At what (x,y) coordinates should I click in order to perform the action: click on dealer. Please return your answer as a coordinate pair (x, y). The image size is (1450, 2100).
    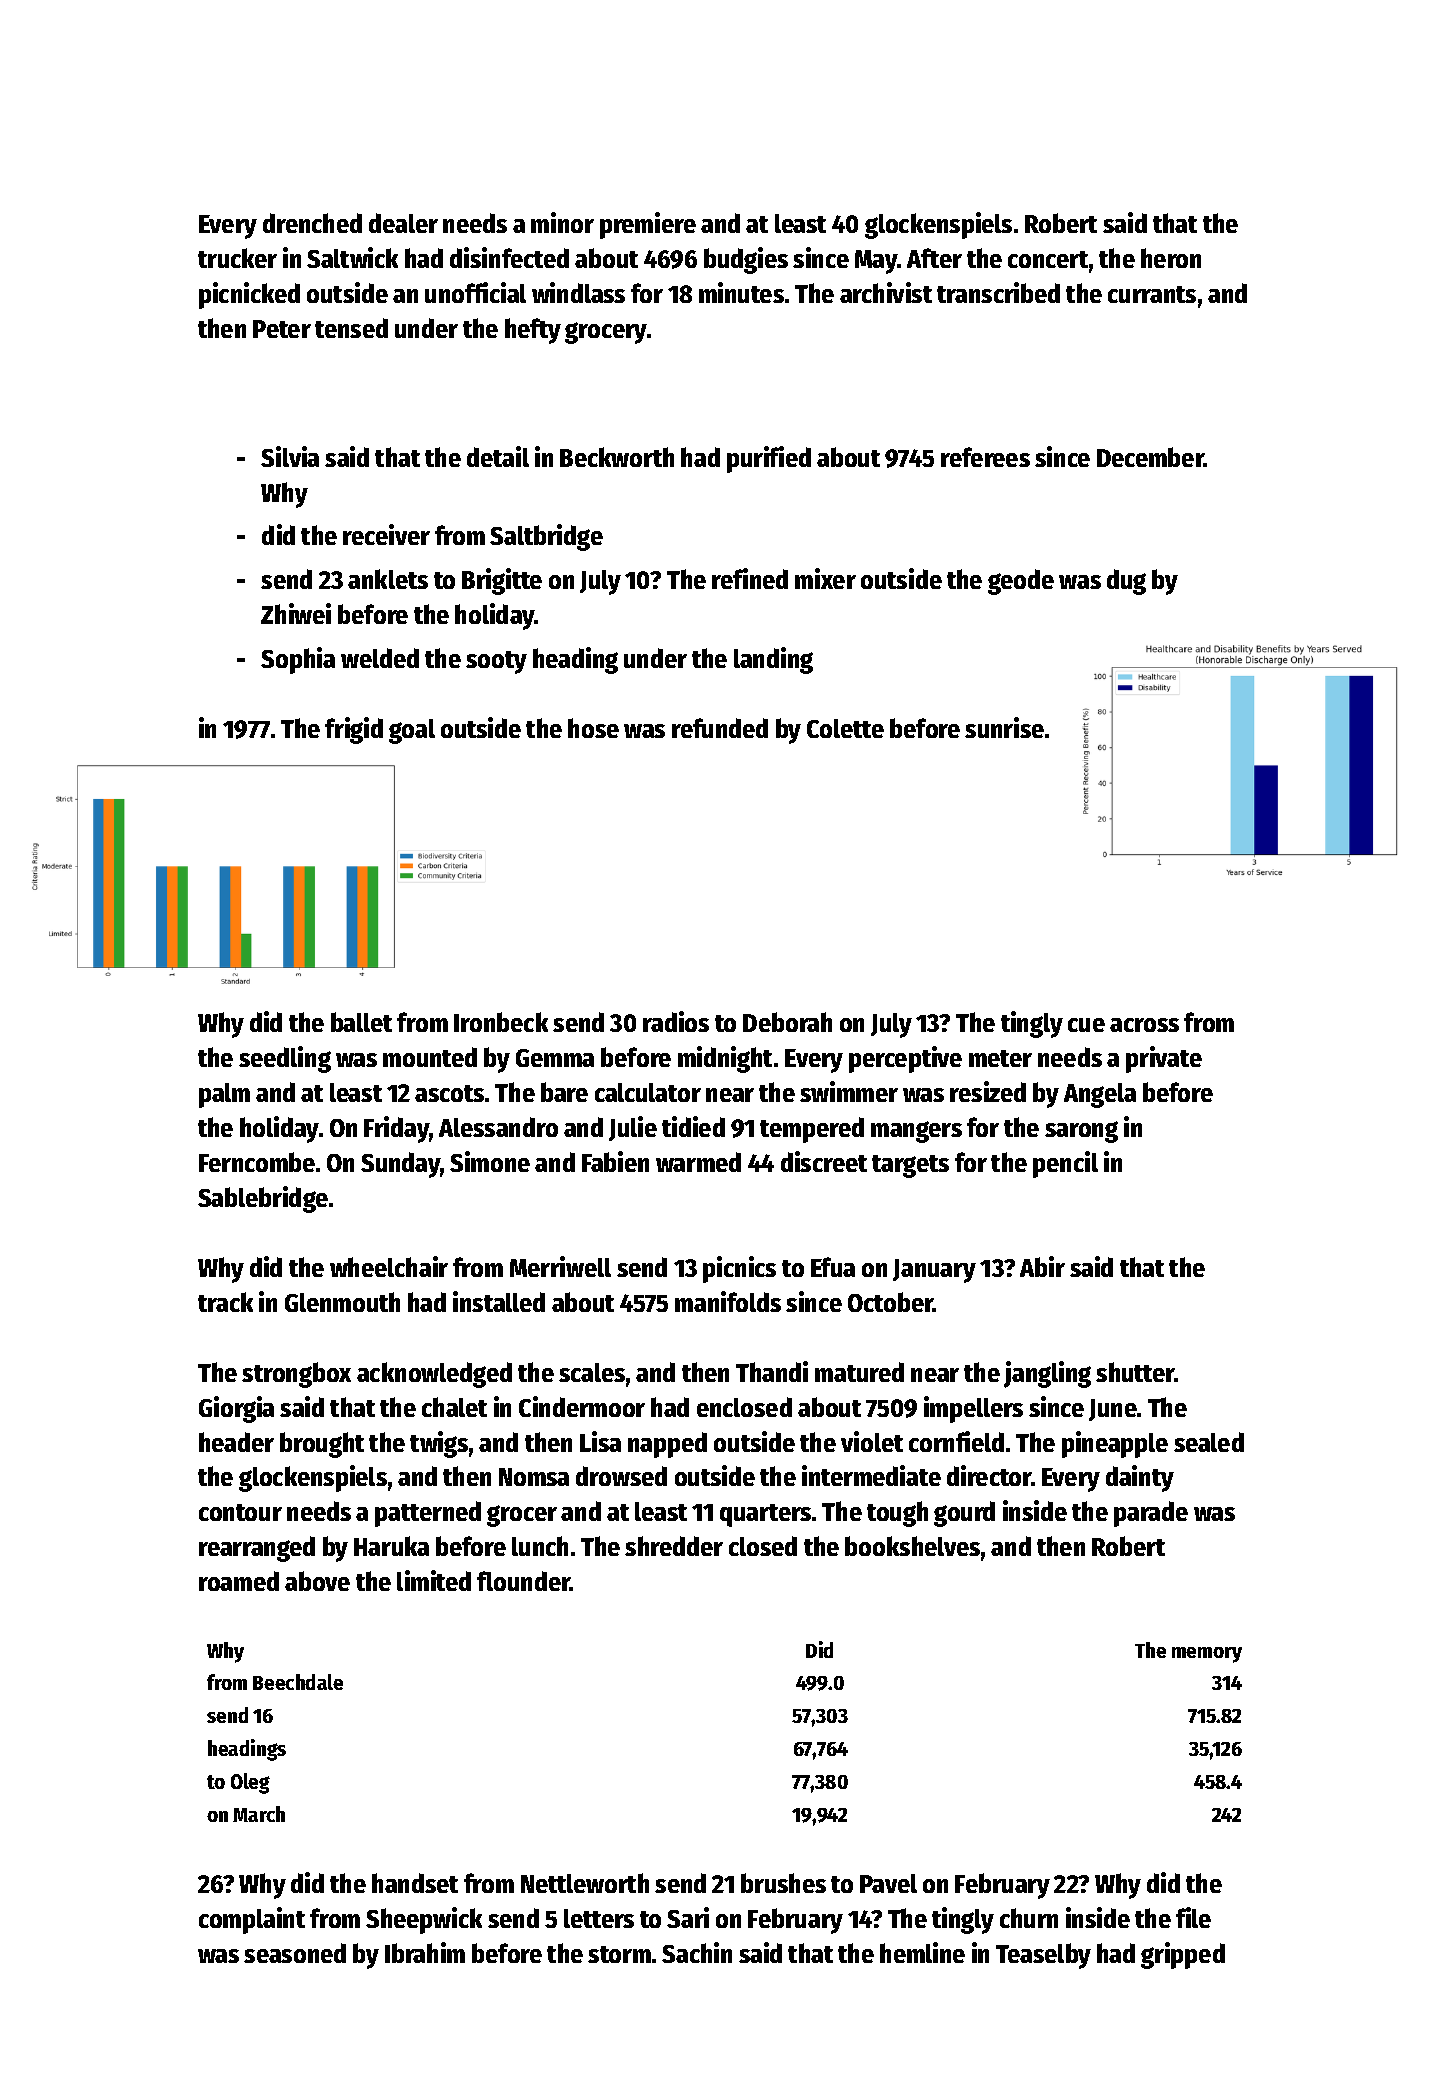
    Looking at the image, I should click on (403, 223).
